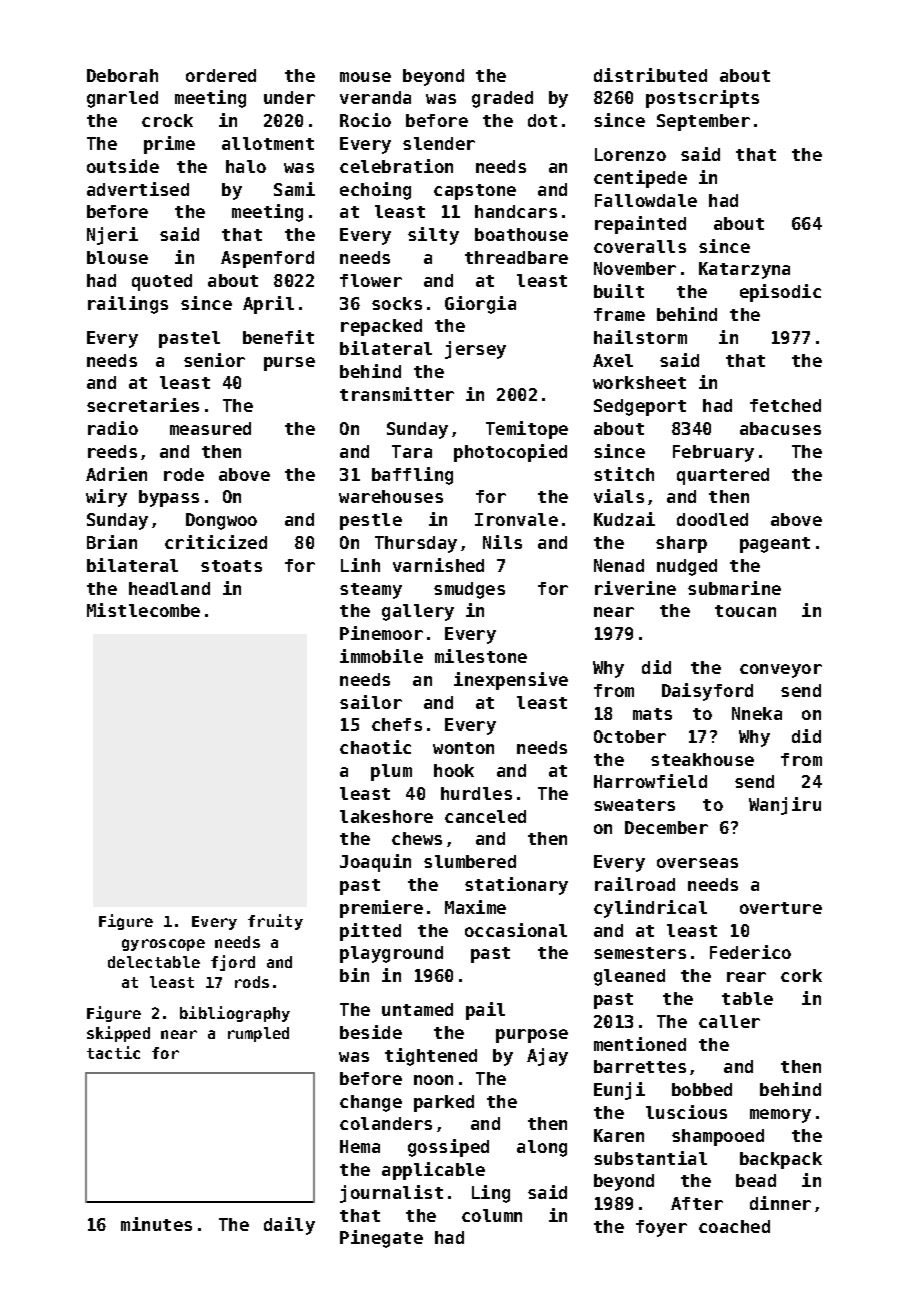  What do you see at coordinates (275, 922) in the screenshot?
I see `fruity` at bounding box center [275, 922].
